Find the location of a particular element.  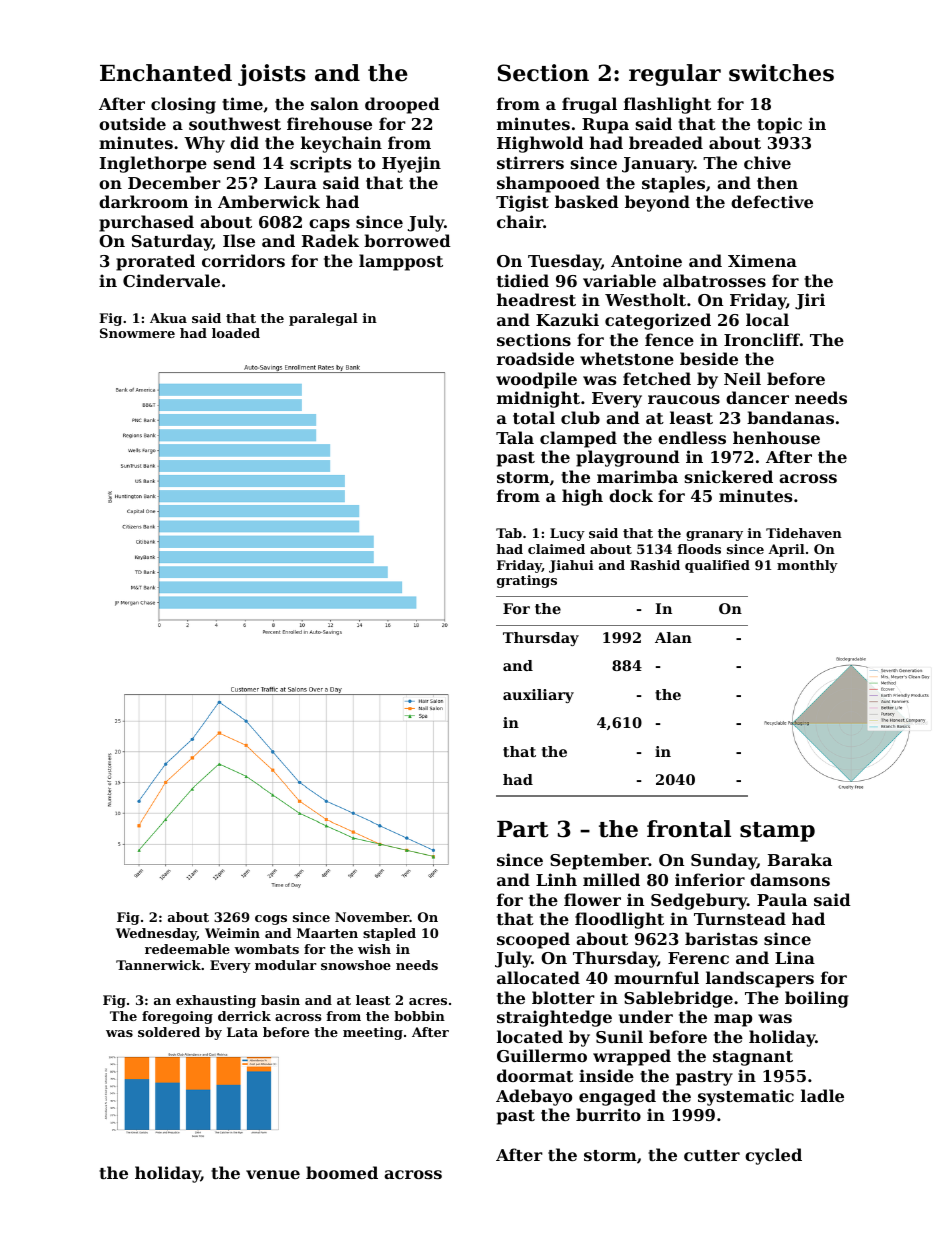

regular is located at coordinates (675, 75).
